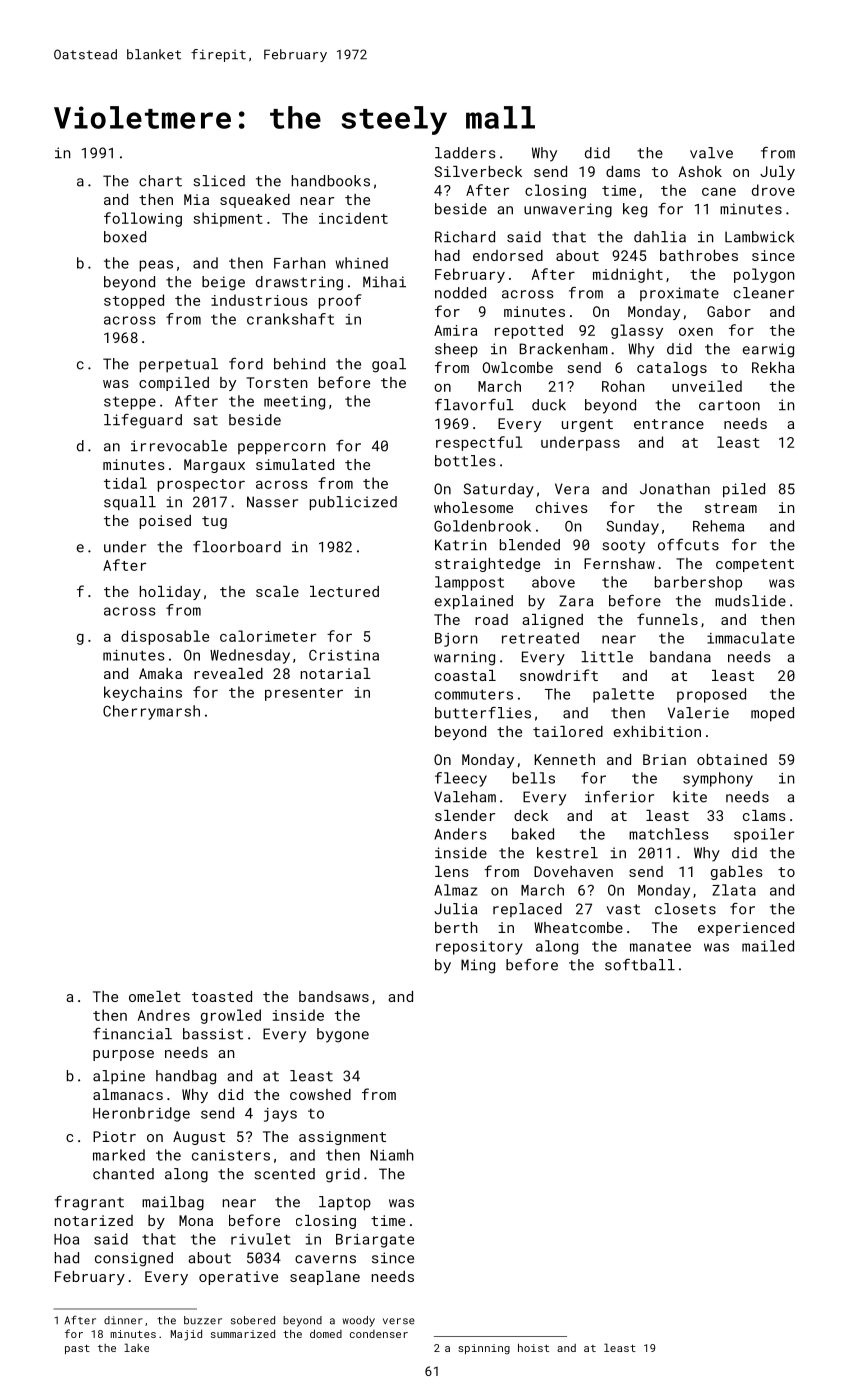 This page has width=849, height=1400. What do you see at coordinates (261, 1239) in the page?
I see `rivulet` at bounding box center [261, 1239].
